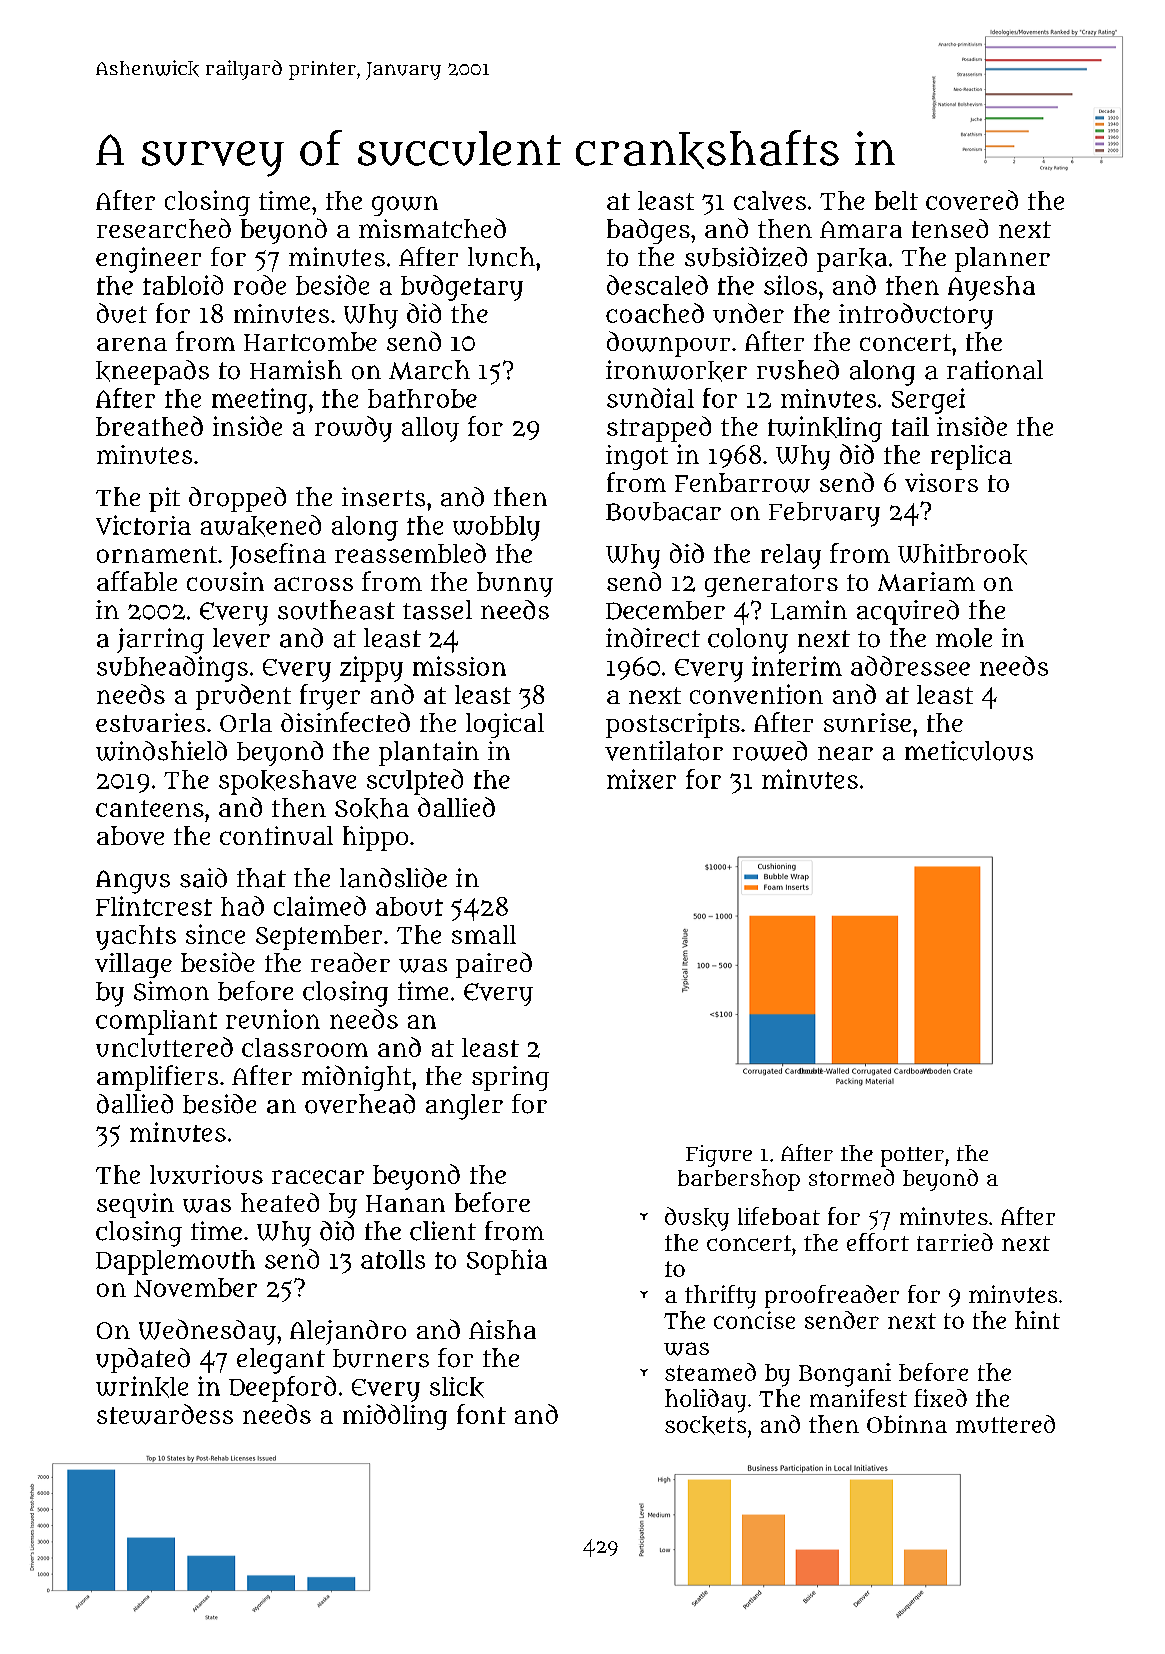 Image resolution: width=1165 pixels, height=1654 pixels. Describe the element at coordinates (912, 1157) in the screenshot. I see `potter` at that location.
